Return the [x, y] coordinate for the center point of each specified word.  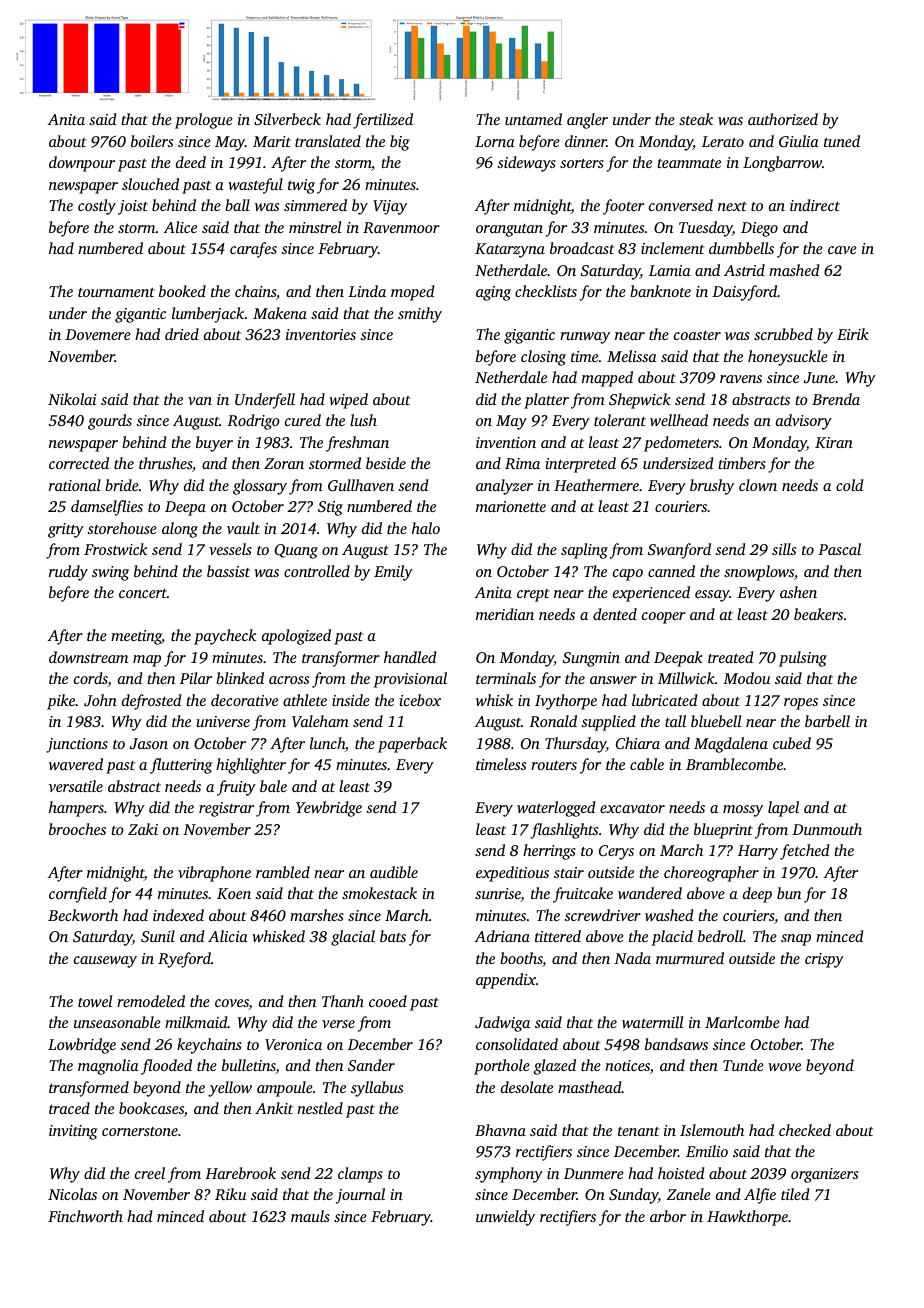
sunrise [498, 895]
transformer [341, 659]
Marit [272, 141]
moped [413, 293]
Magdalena [731, 745]
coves [232, 1004]
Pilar [196, 678]
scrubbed [783, 334]
